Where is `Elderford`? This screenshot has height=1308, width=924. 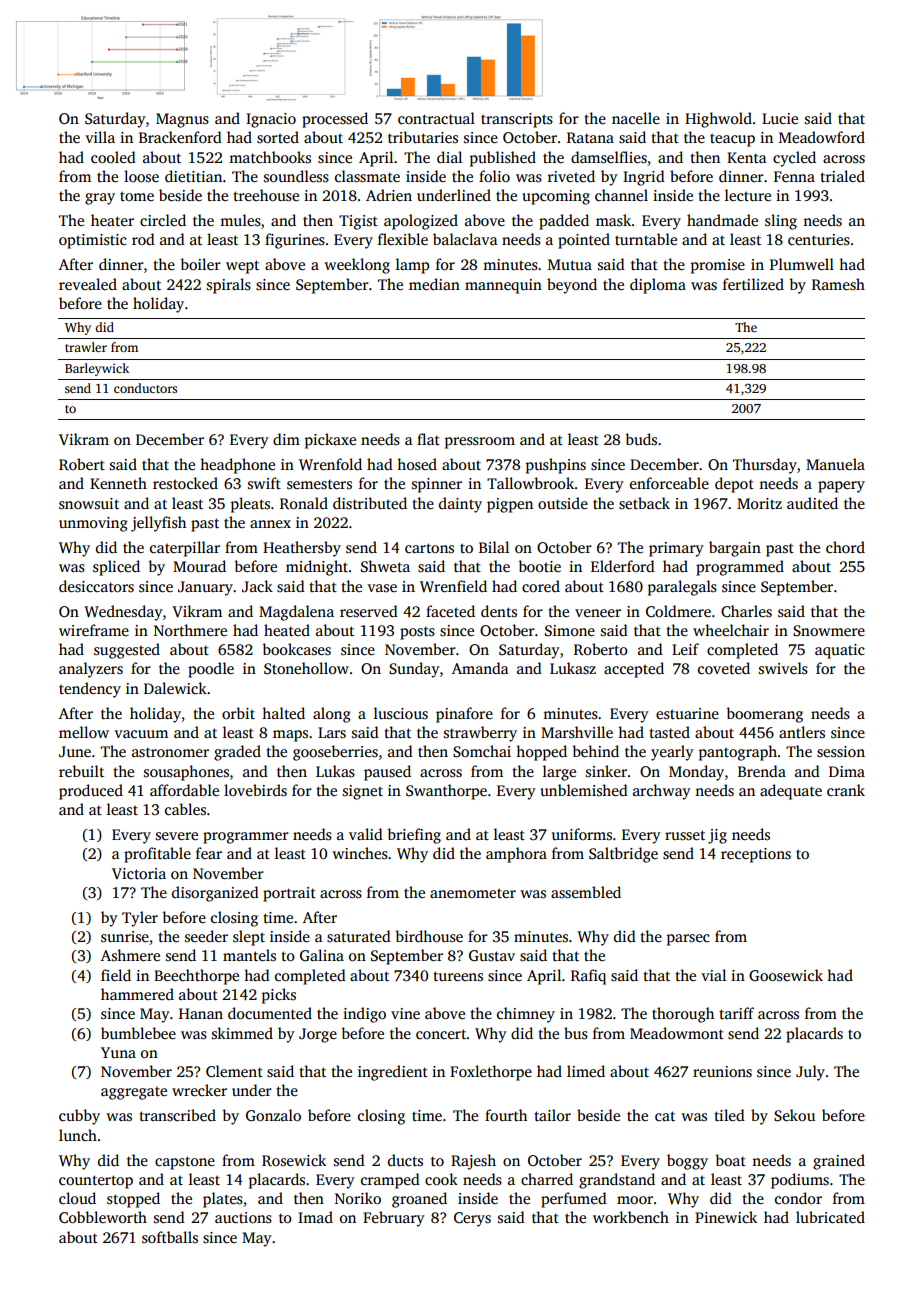 Elderford is located at coordinates (623, 566).
